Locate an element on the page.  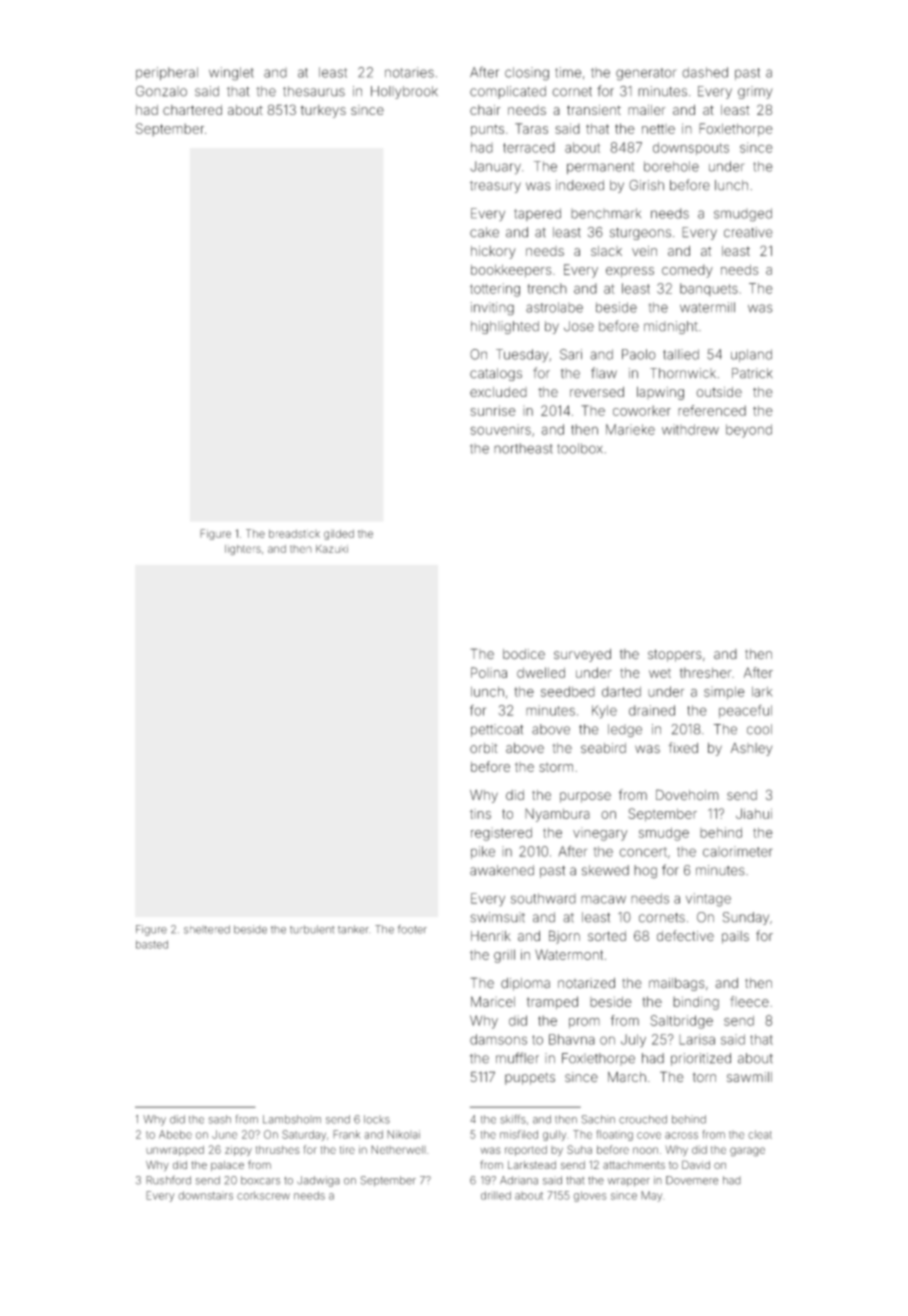
tire is located at coordinates (347, 1149).
